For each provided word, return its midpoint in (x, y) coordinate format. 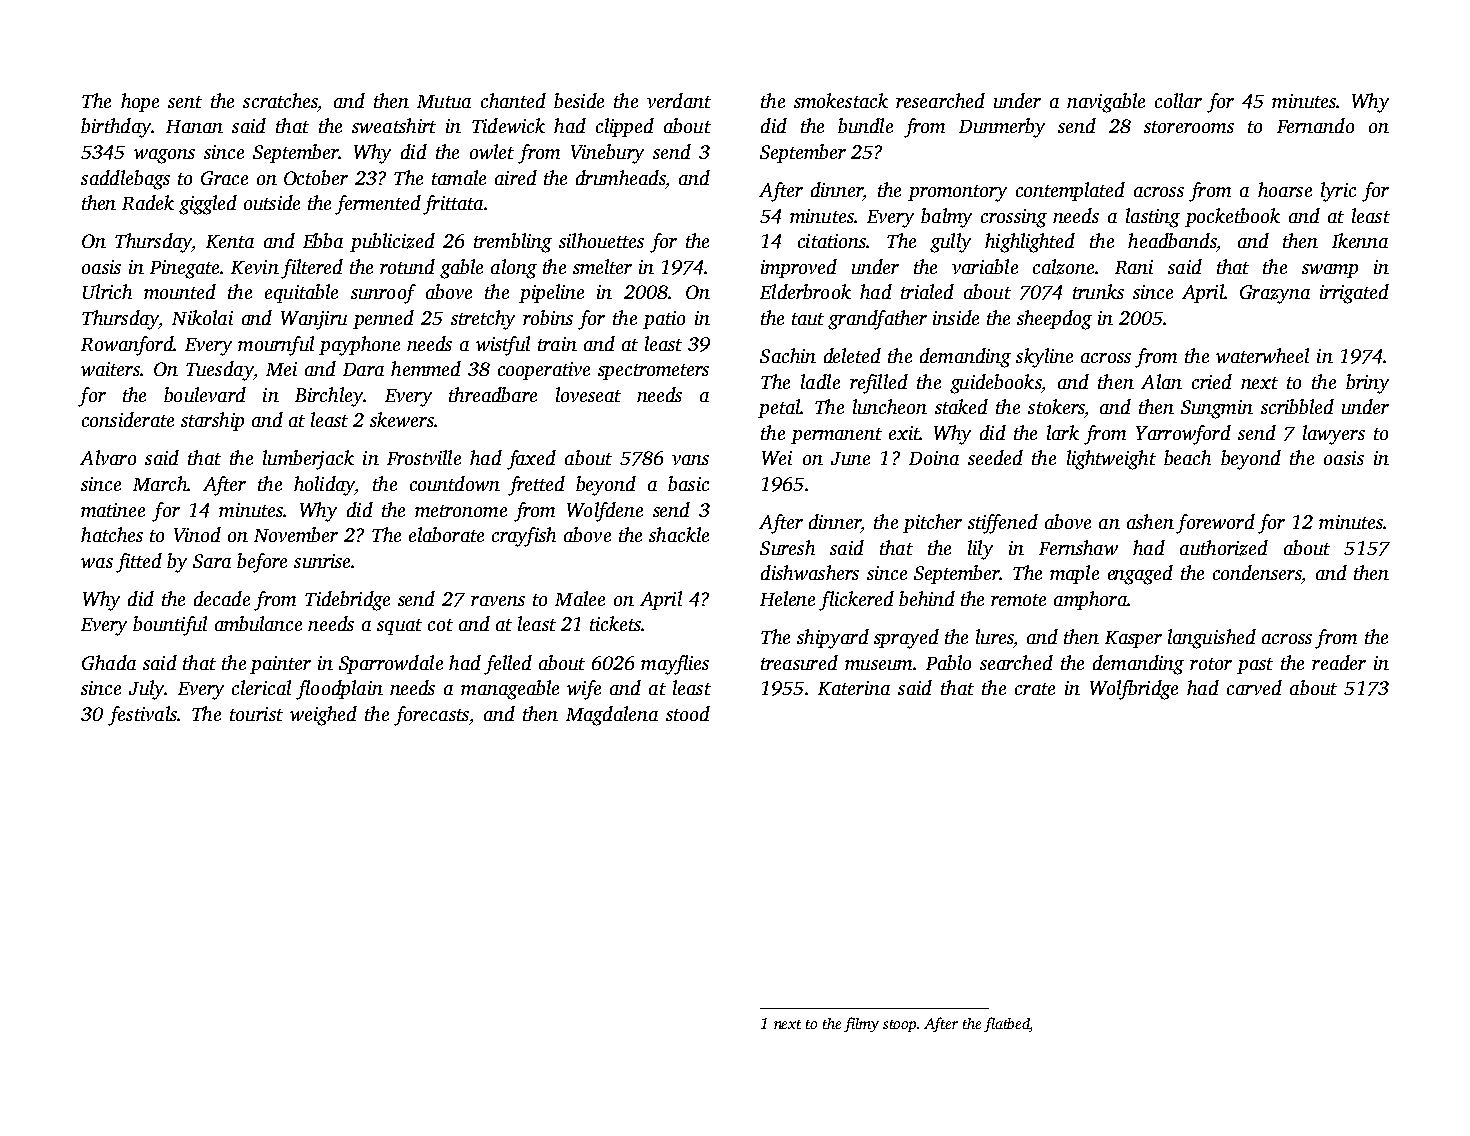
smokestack (841, 100)
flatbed (1007, 1024)
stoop (899, 1026)
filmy (861, 1024)
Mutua (444, 101)
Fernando (1315, 125)
